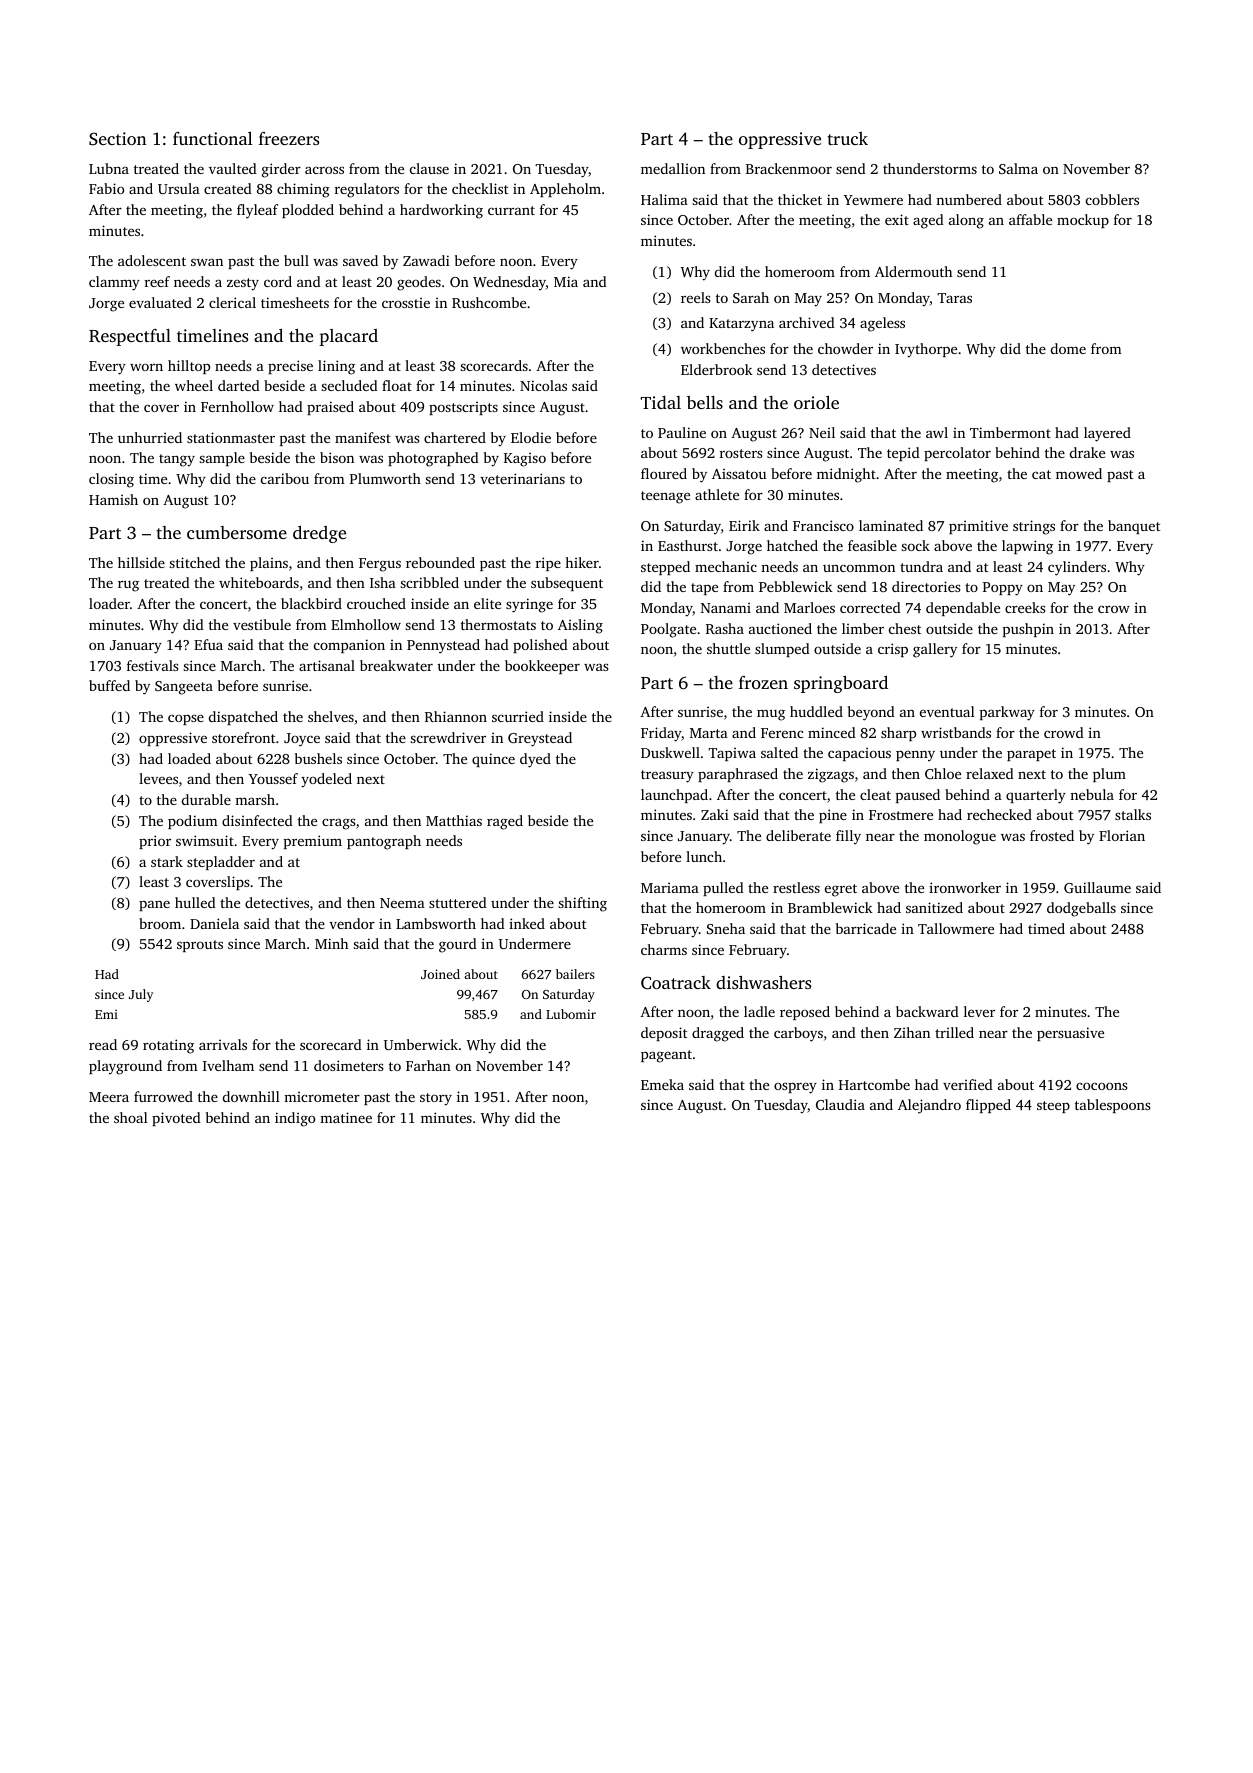 The image size is (1253, 1773). I want to click on across, so click(324, 170).
